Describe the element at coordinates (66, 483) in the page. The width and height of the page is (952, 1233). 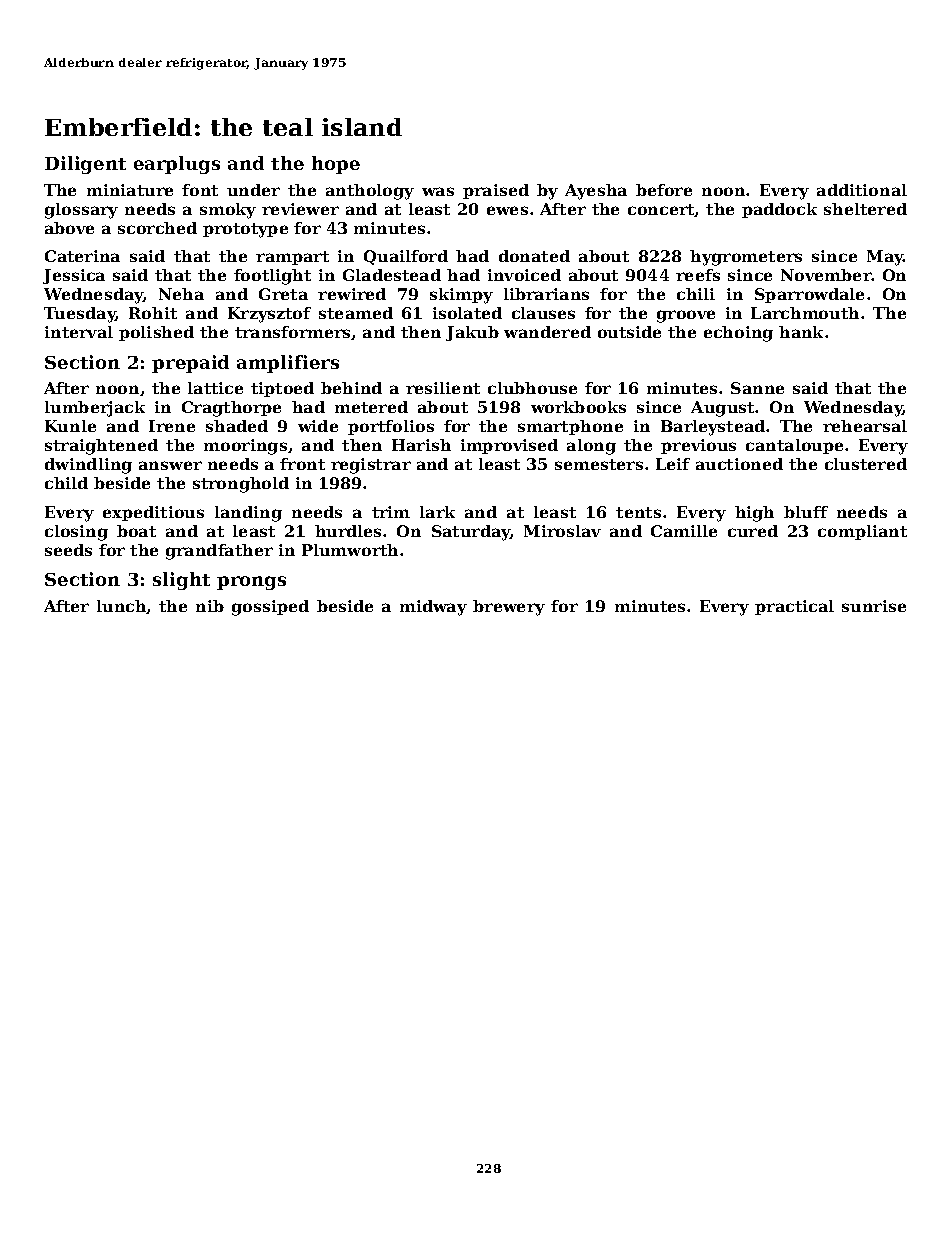
I see `child` at that location.
